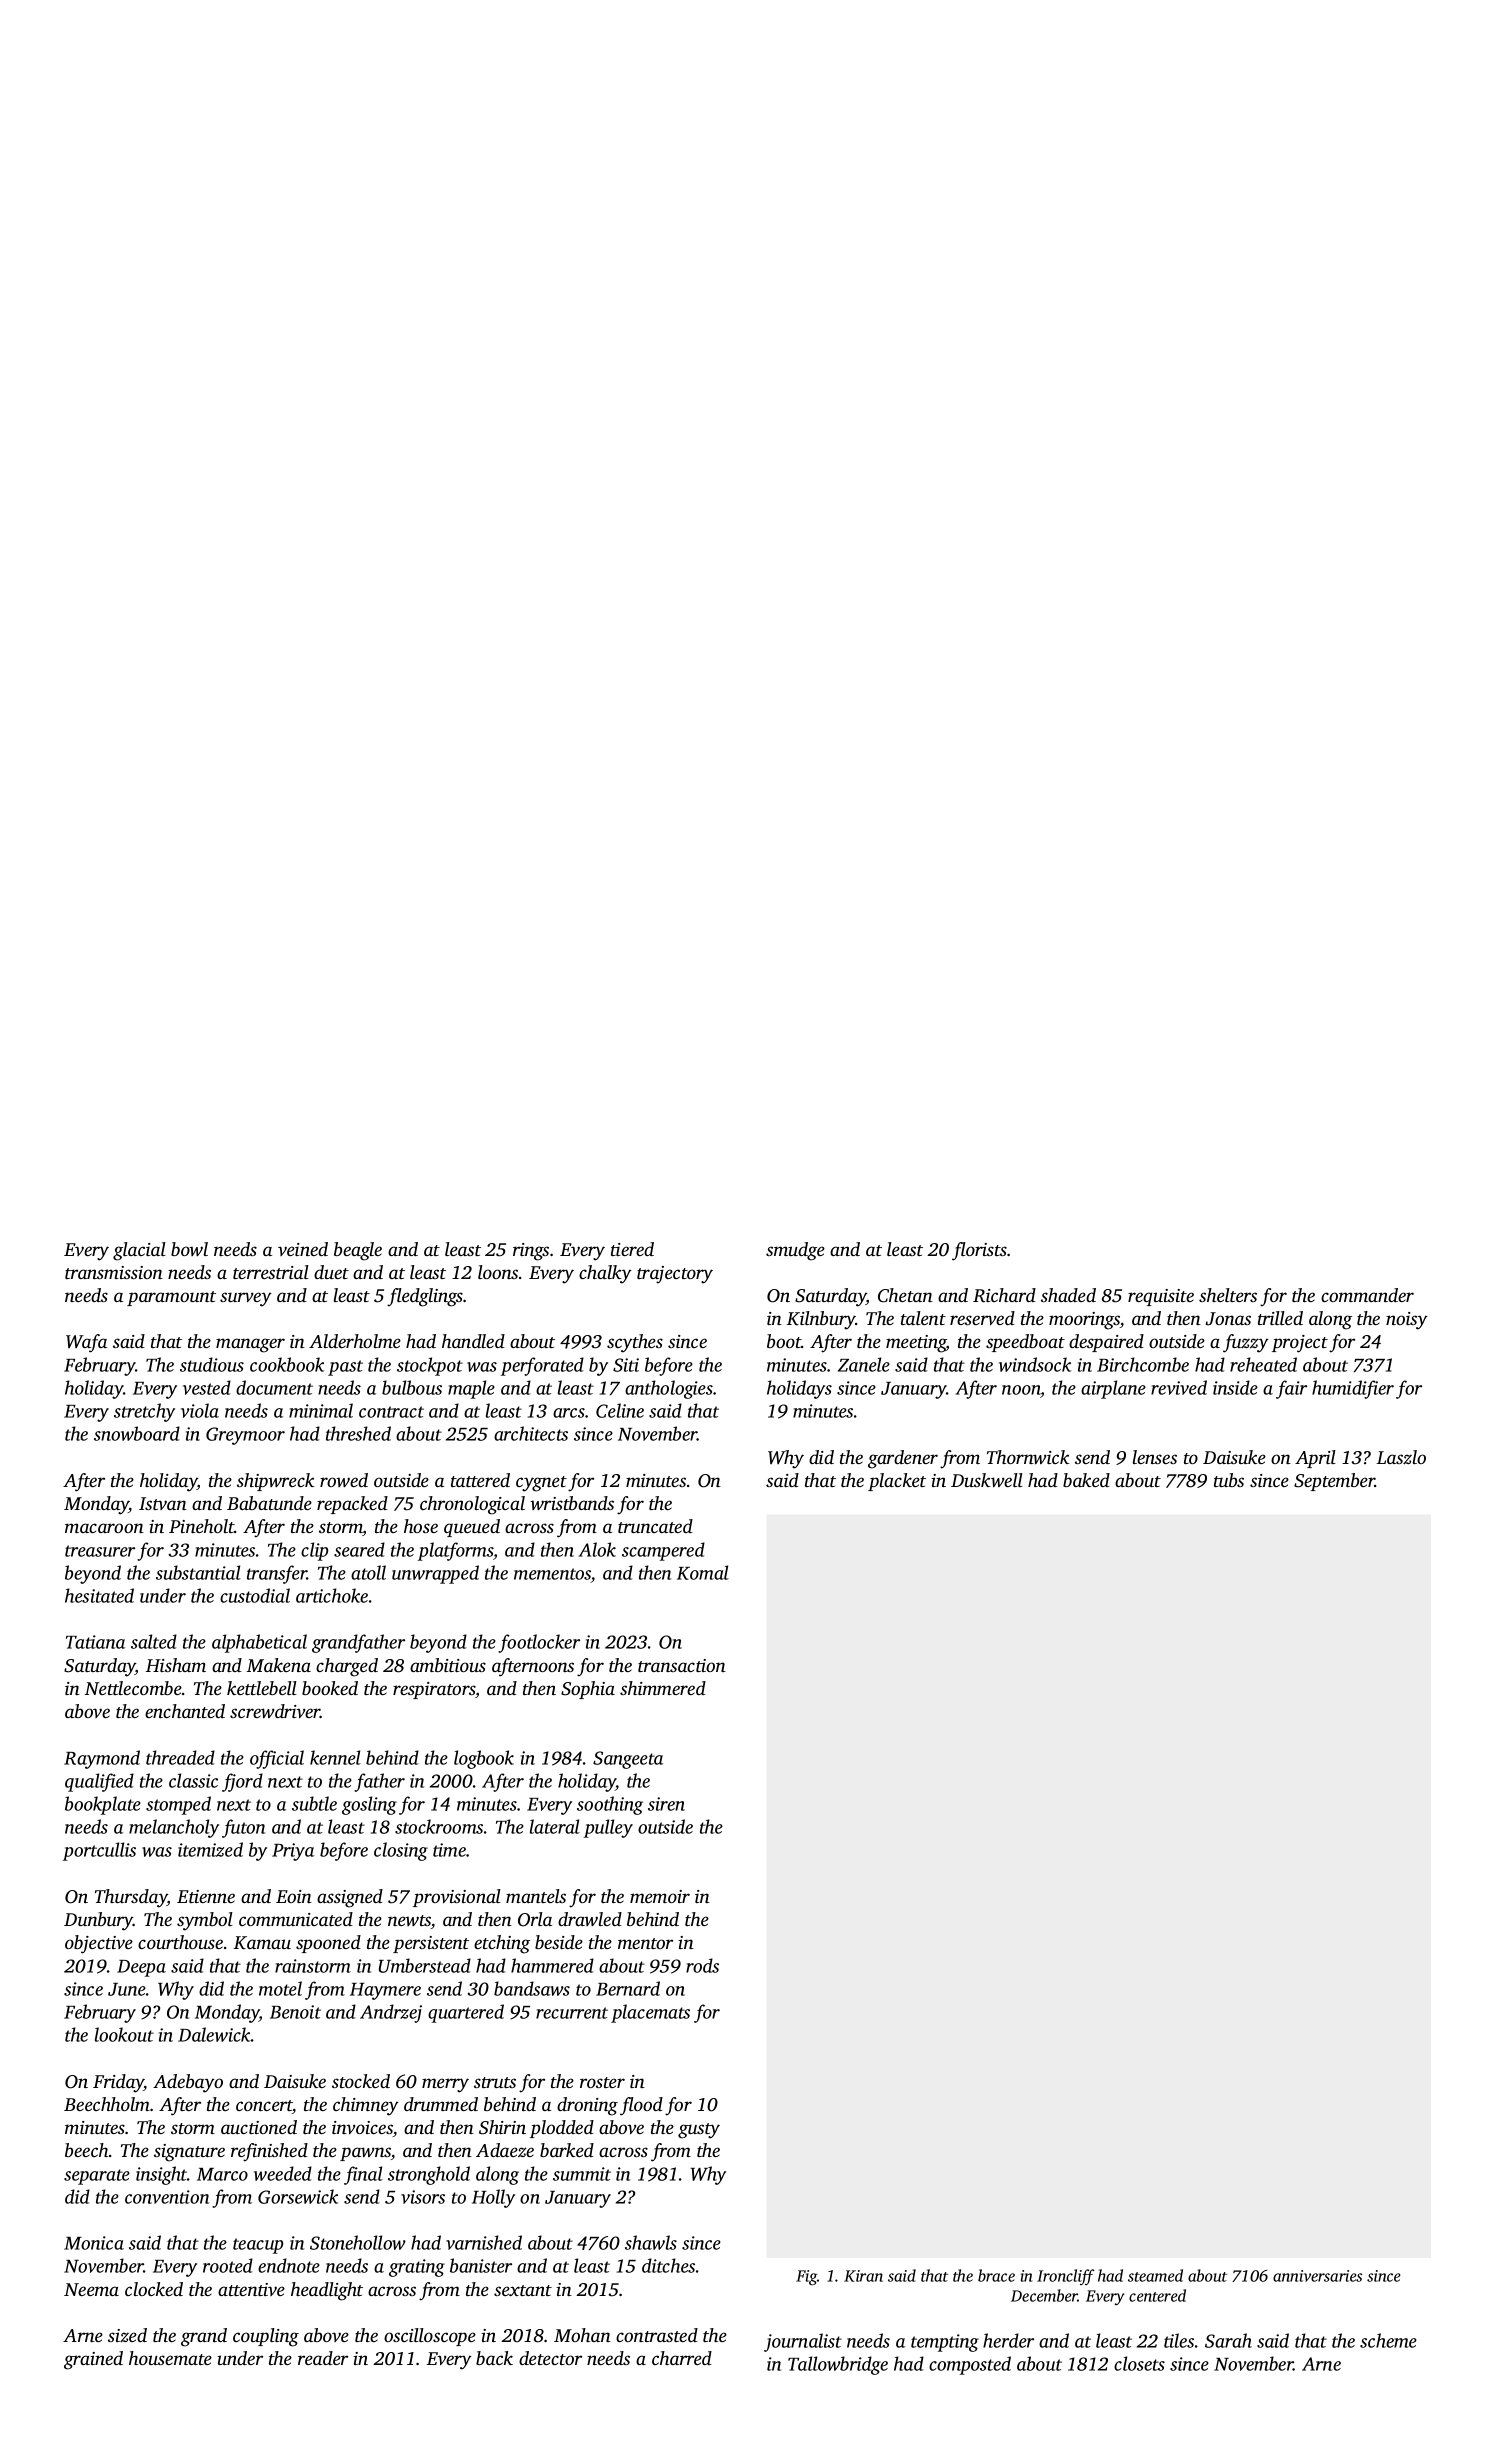  I want to click on roster, so click(602, 2082).
